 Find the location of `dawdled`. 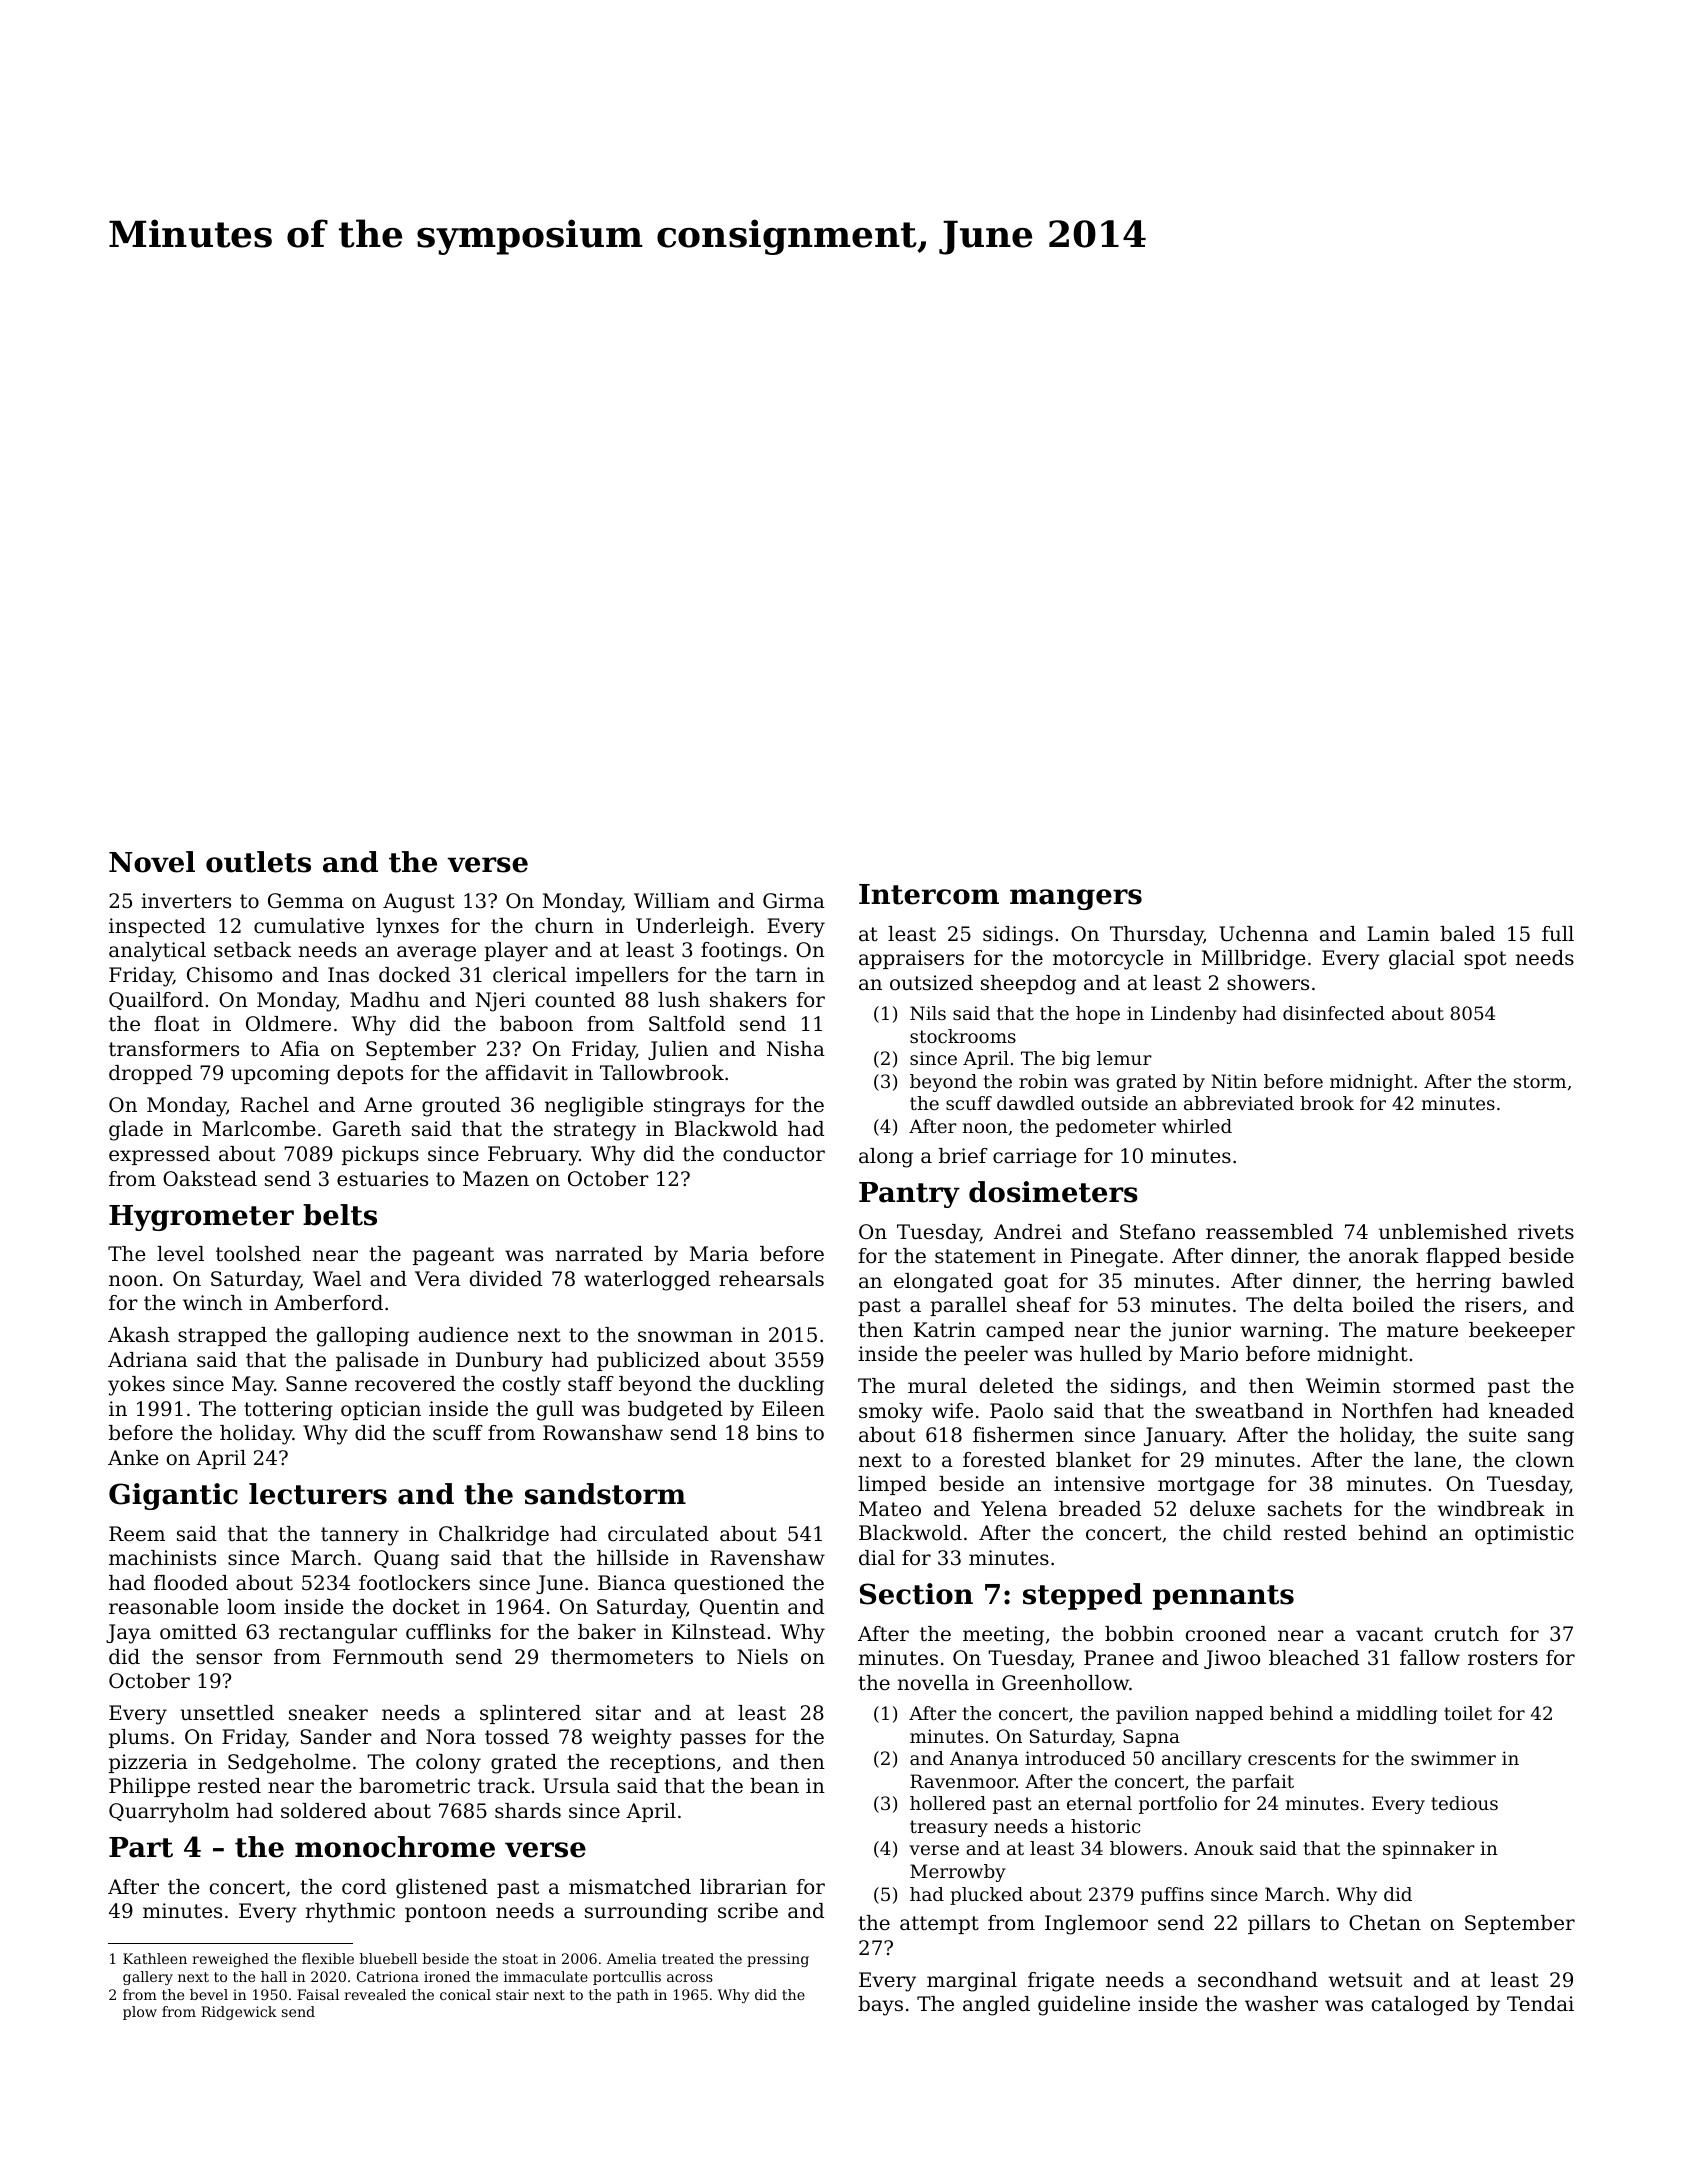

dawdled is located at coordinates (1035, 1103).
